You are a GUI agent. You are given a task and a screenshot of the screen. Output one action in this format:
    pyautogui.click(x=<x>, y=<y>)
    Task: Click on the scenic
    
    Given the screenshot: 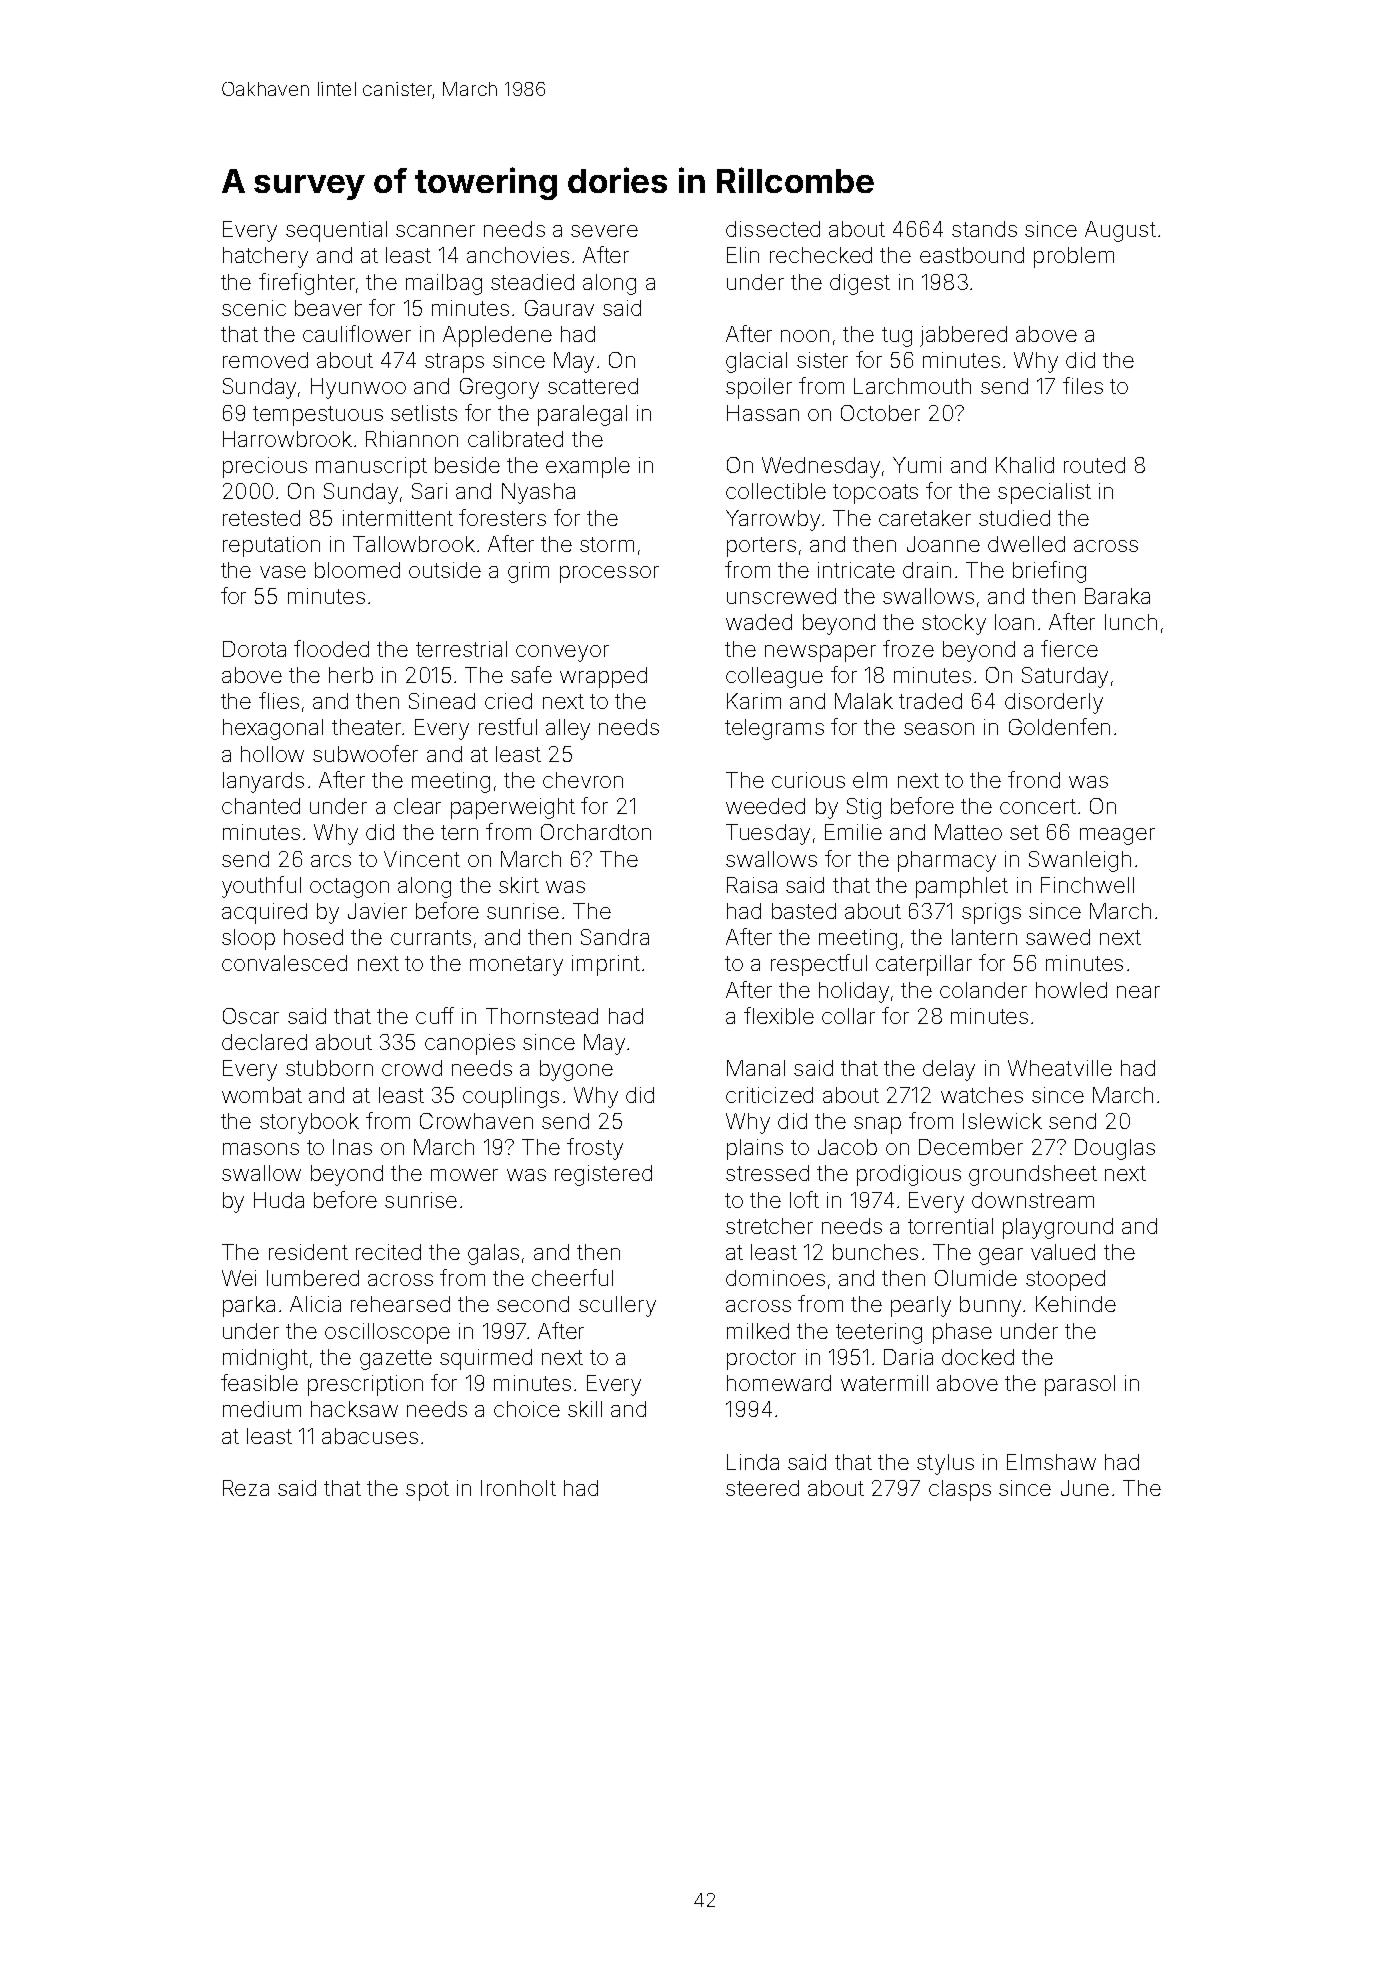 What is the action you would take?
    pyautogui.click(x=254, y=308)
